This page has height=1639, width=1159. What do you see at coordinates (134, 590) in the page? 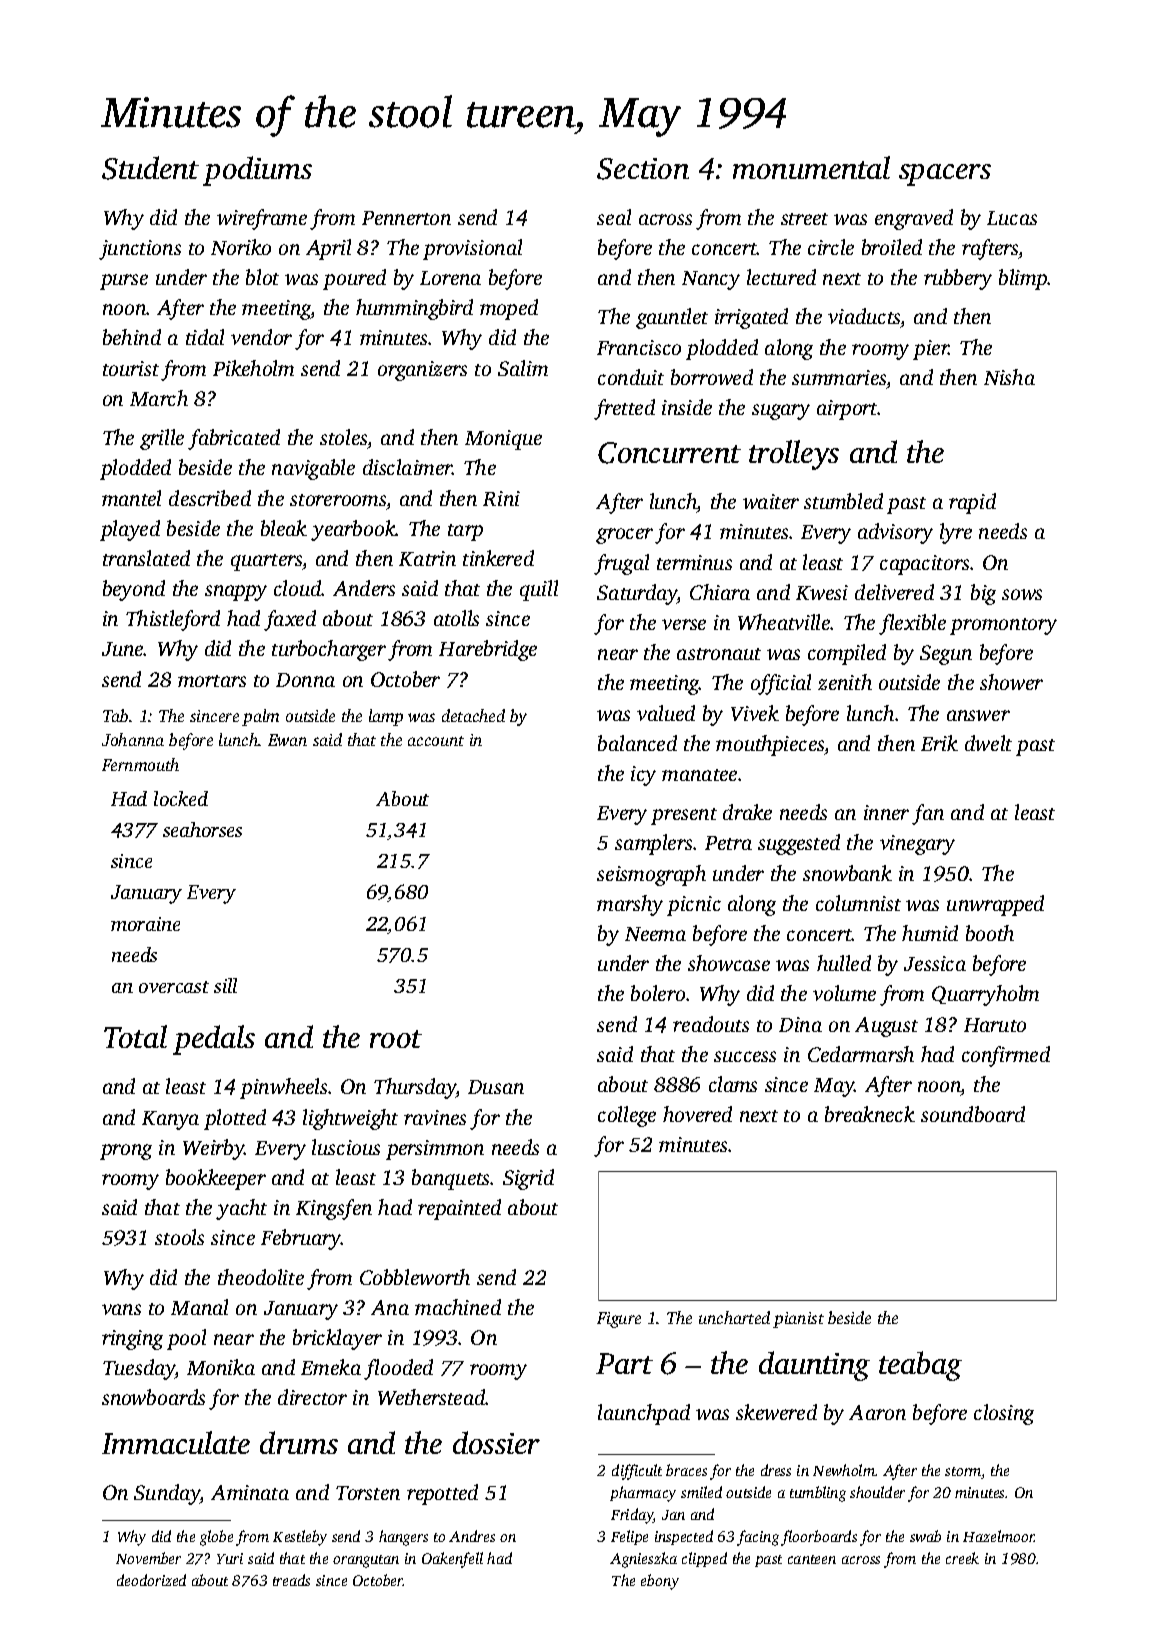
I see `beyond` at bounding box center [134, 590].
